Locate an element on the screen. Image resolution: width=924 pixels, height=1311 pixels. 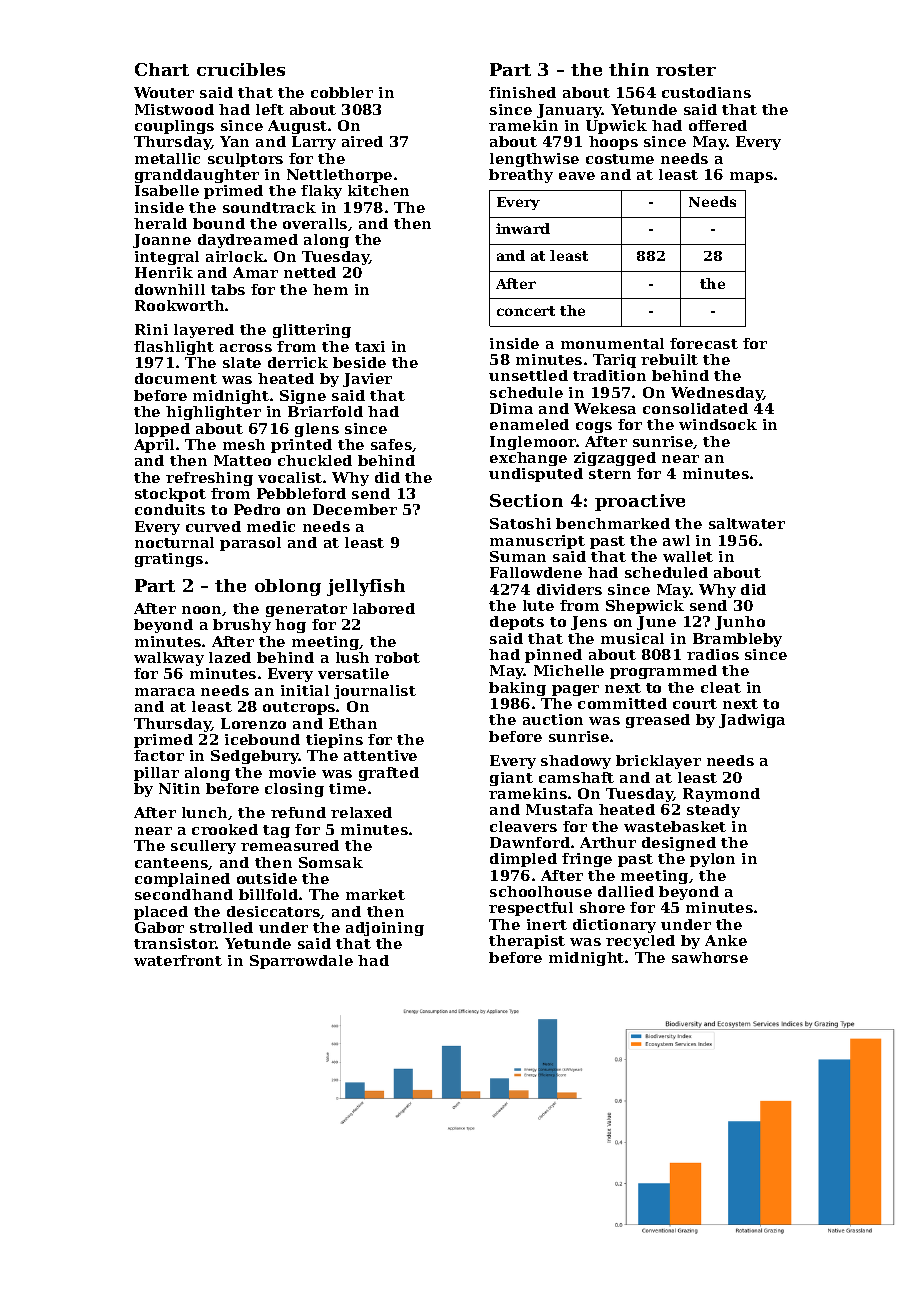
maps is located at coordinates (751, 177).
